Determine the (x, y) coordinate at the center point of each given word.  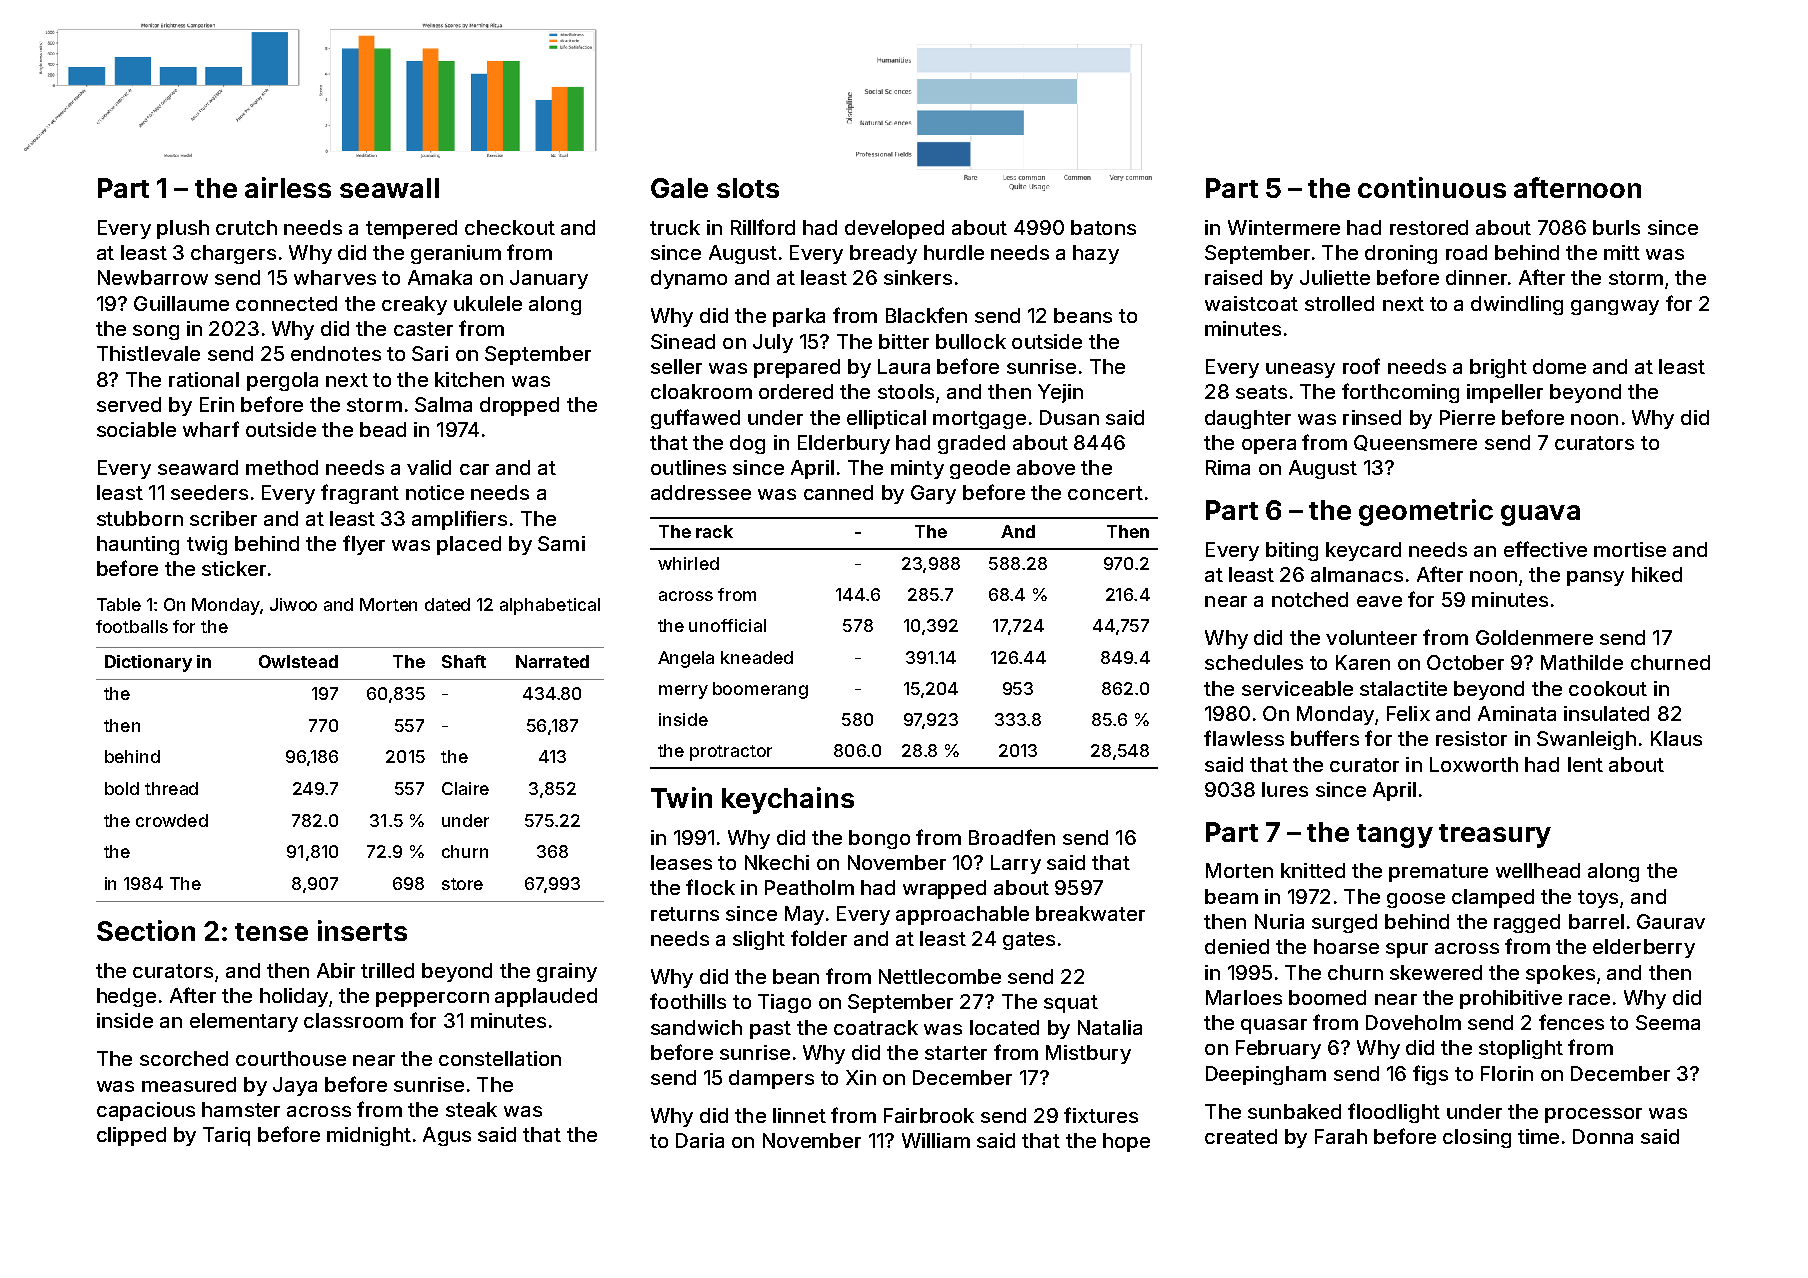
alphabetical (550, 606)
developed (894, 229)
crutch (246, 227)
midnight (369, 1136)
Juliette (1335, 277)
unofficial (727, 625)
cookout (1608, 688)
